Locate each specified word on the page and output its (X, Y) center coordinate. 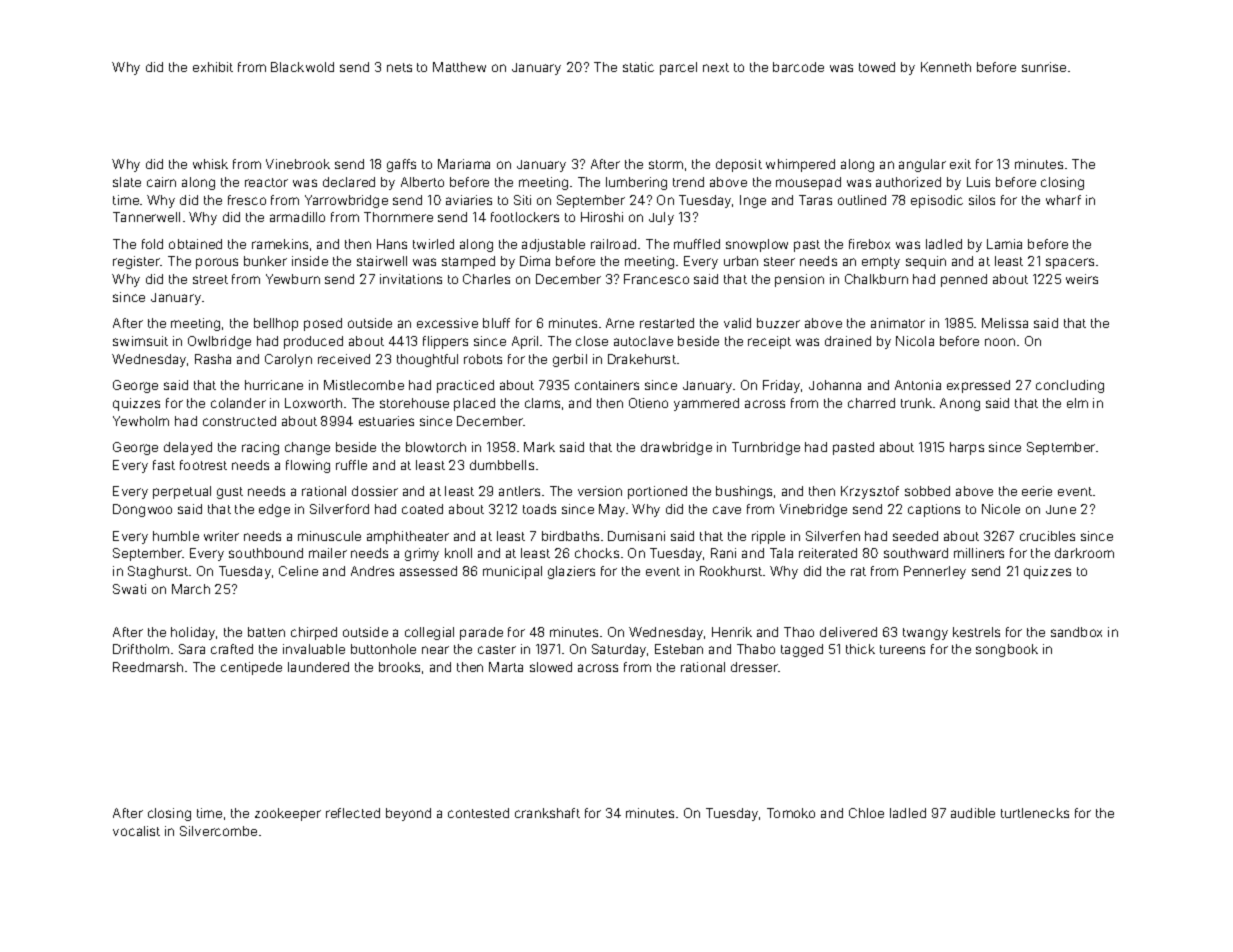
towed (877, 67)
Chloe (866, 813)
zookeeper (288, 814)
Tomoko (791, 813)
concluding (1070, 386)
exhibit (213, 67)
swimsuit (140, 341)
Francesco (656, 279)
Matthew (459, 67)
